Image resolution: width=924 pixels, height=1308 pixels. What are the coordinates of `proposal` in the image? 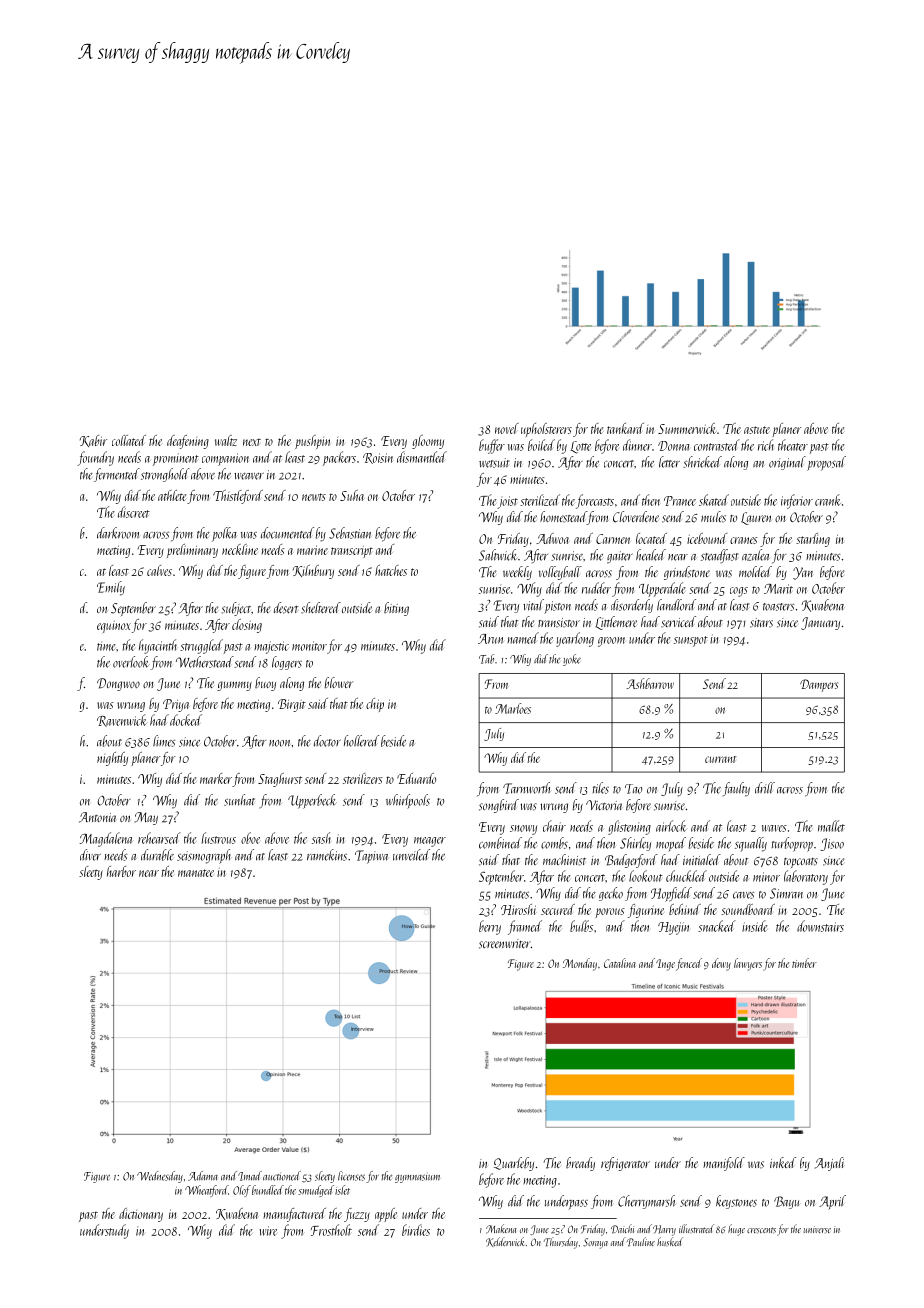 It's located at (826, 463).
